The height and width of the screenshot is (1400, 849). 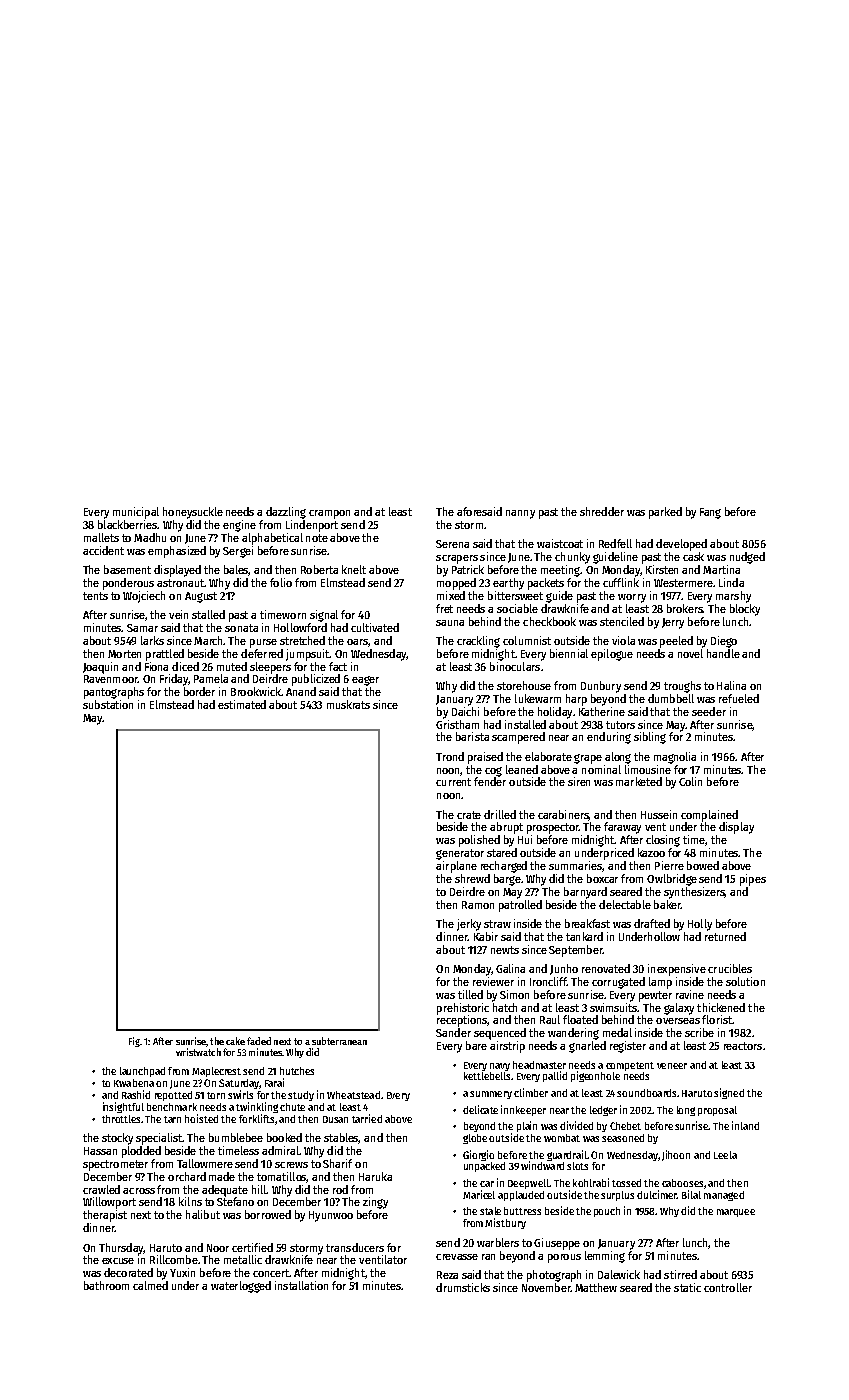 I want to click on mallets, so click(x=101, y=537).
